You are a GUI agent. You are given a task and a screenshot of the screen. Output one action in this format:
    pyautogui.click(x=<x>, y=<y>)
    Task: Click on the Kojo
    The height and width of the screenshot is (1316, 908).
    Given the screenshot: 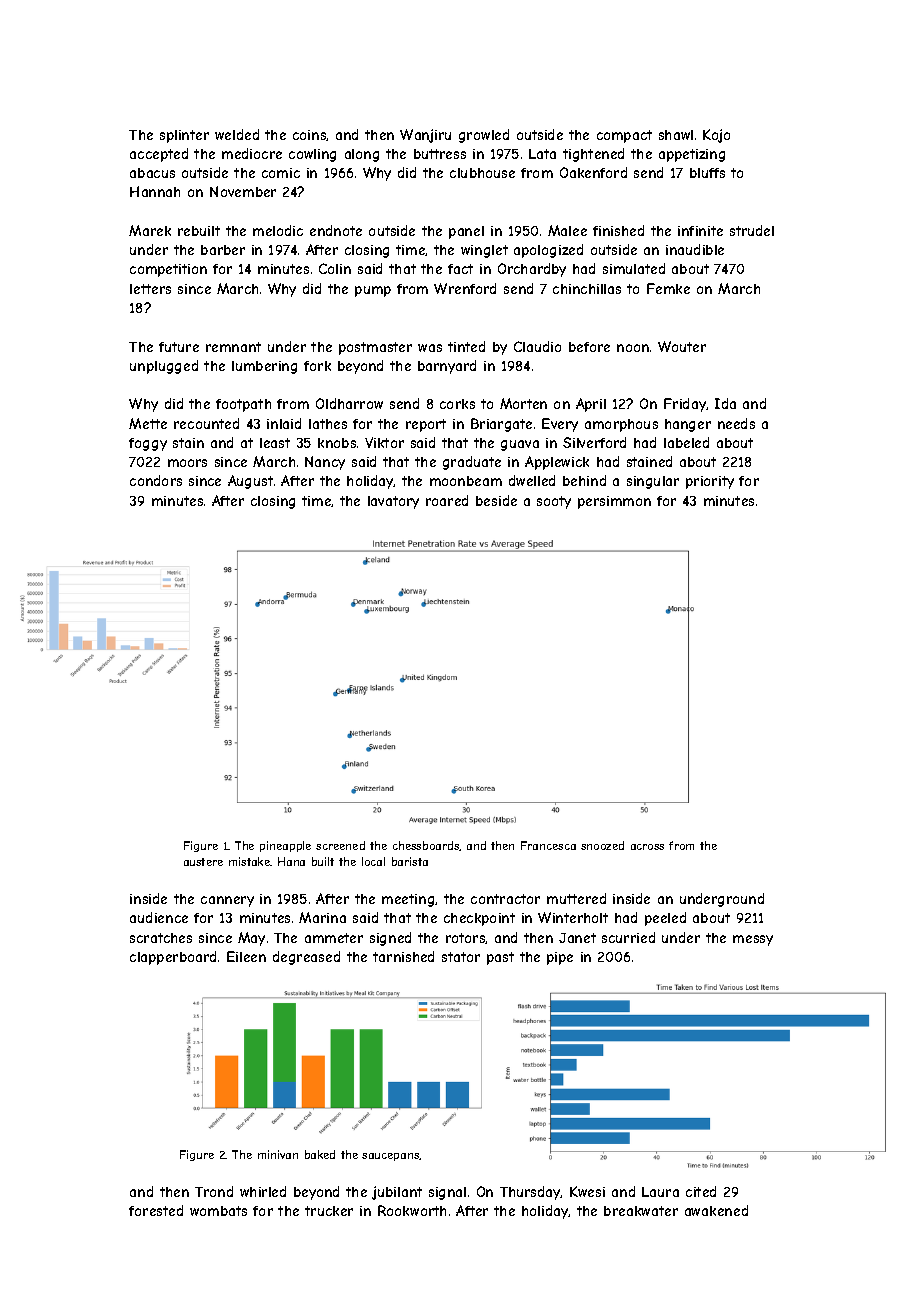 What is the action you would take?
    pyautogui.click(x=716, y=136)
